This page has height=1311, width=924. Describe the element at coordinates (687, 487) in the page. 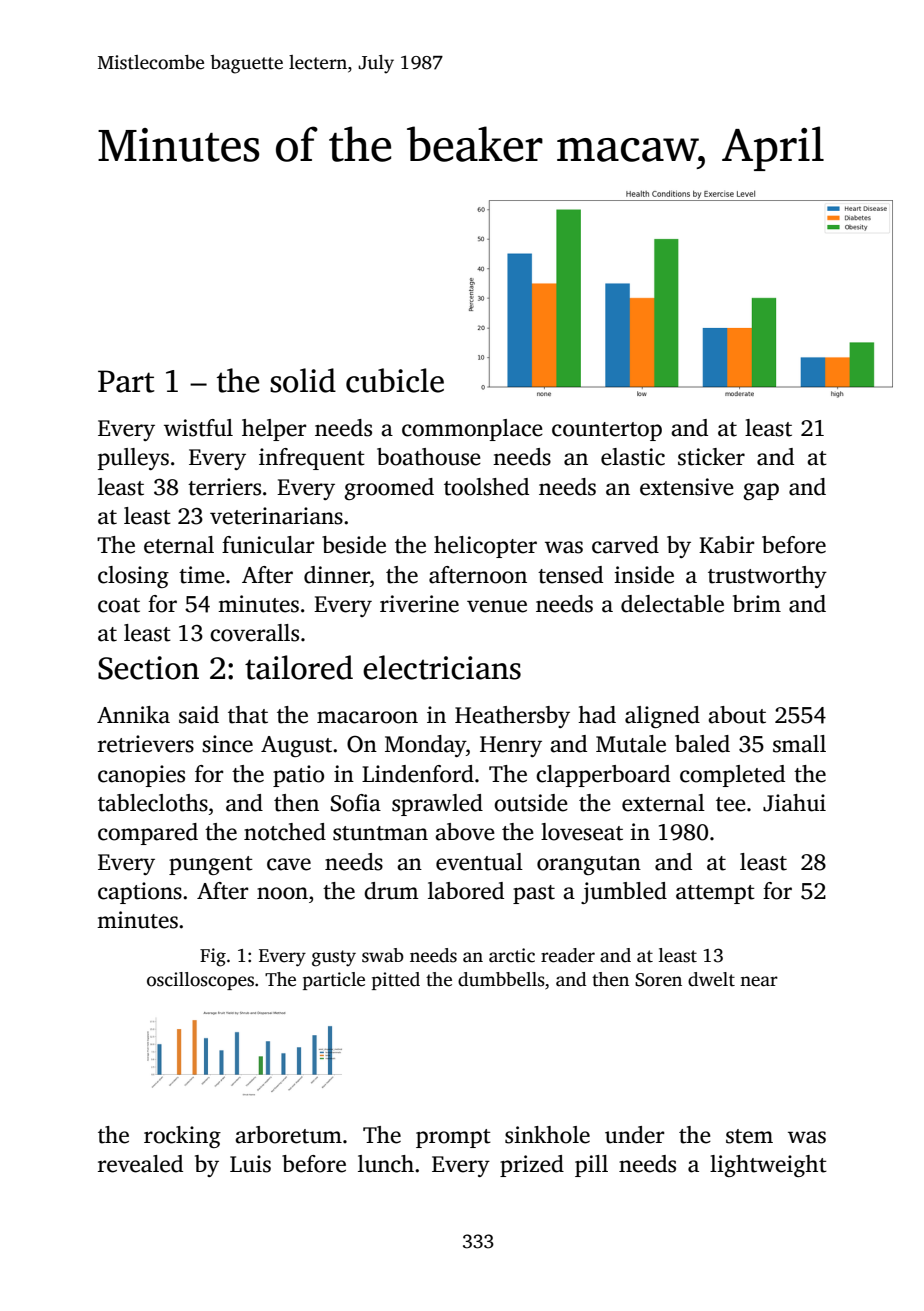

I see `extensive` at that location.
